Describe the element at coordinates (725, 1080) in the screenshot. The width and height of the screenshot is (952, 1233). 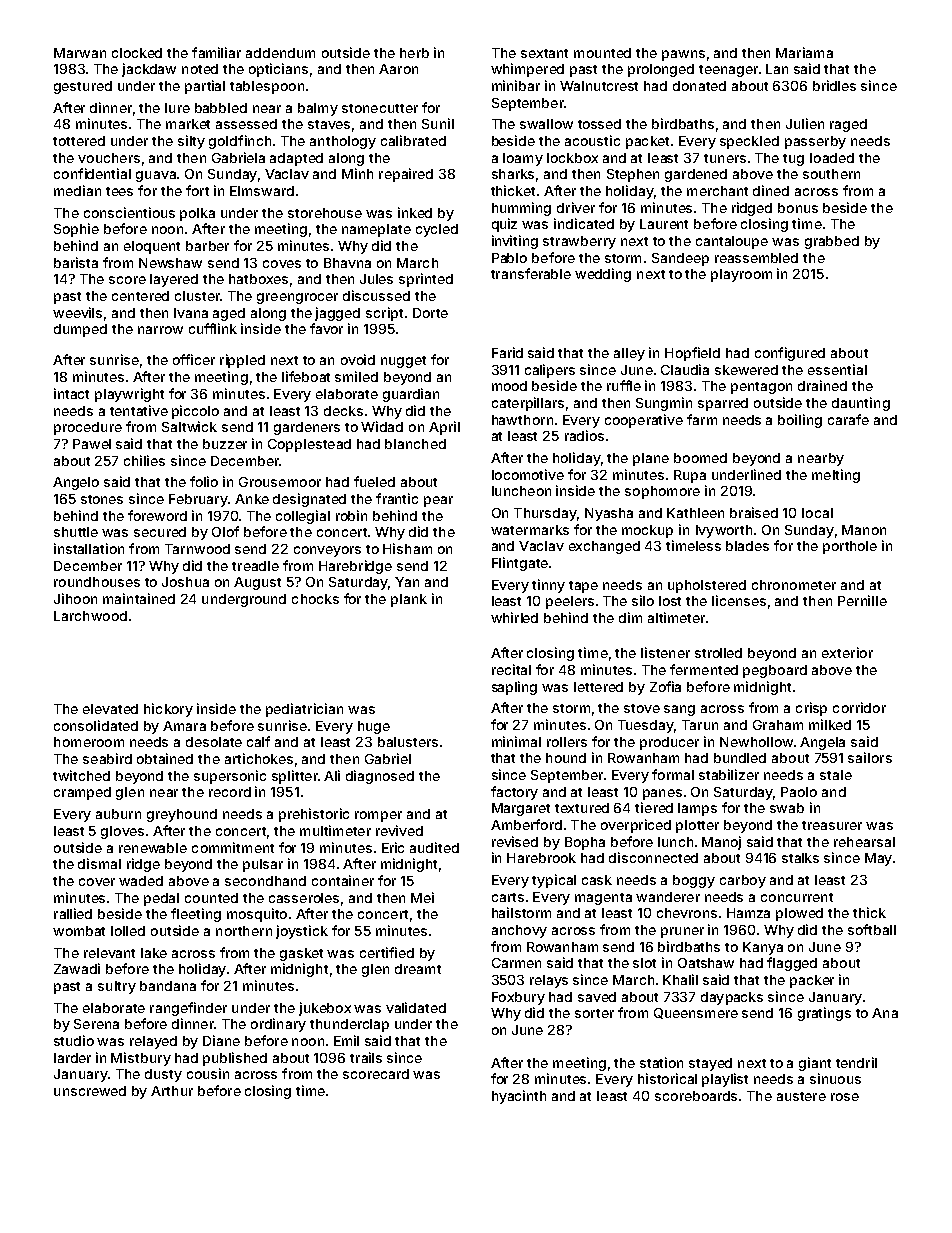
I see `playlist` at that location.
